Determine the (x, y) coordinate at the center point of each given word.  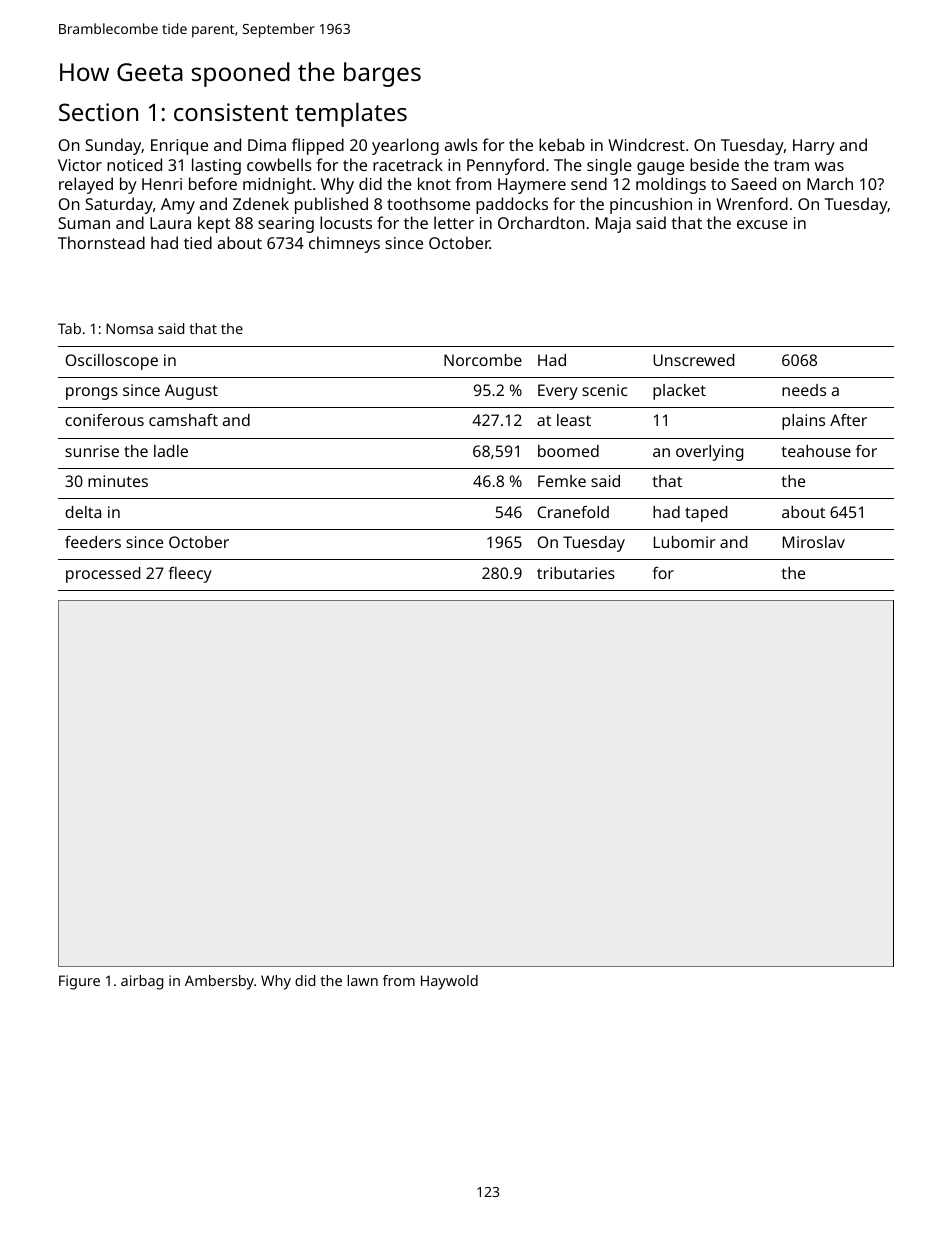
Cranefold (573, 512)
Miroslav (814, 542)
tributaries (576, 573)
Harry (814, 147)
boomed (568, 451)
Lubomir (684, 542)
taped (706, 514)
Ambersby (219, 982)
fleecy (190, 575)
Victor (80, 165)
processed (103, 575)
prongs (92, 393)
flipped (318, 146)
